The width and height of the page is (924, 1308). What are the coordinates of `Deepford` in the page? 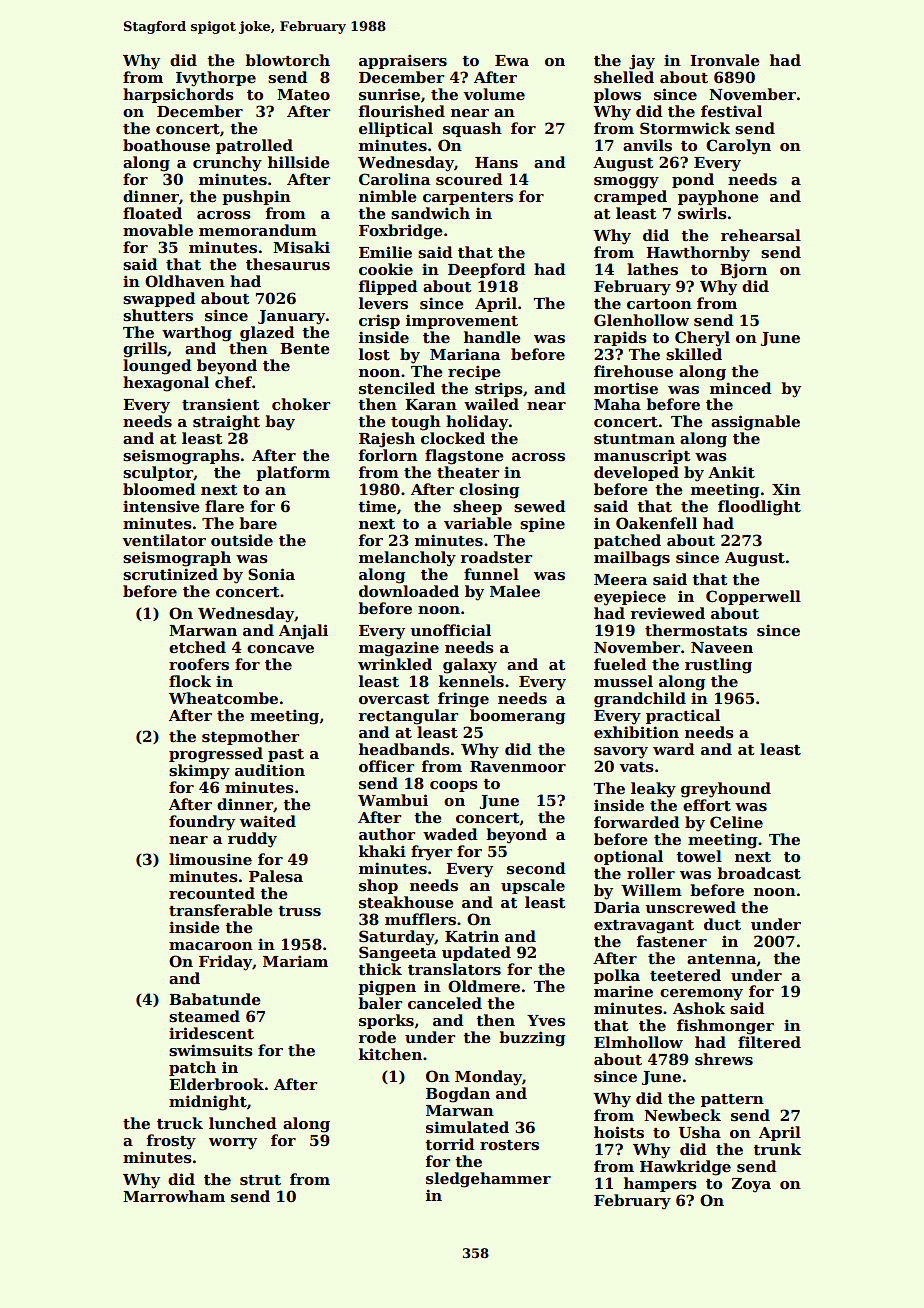 It's located at (487, 270).
